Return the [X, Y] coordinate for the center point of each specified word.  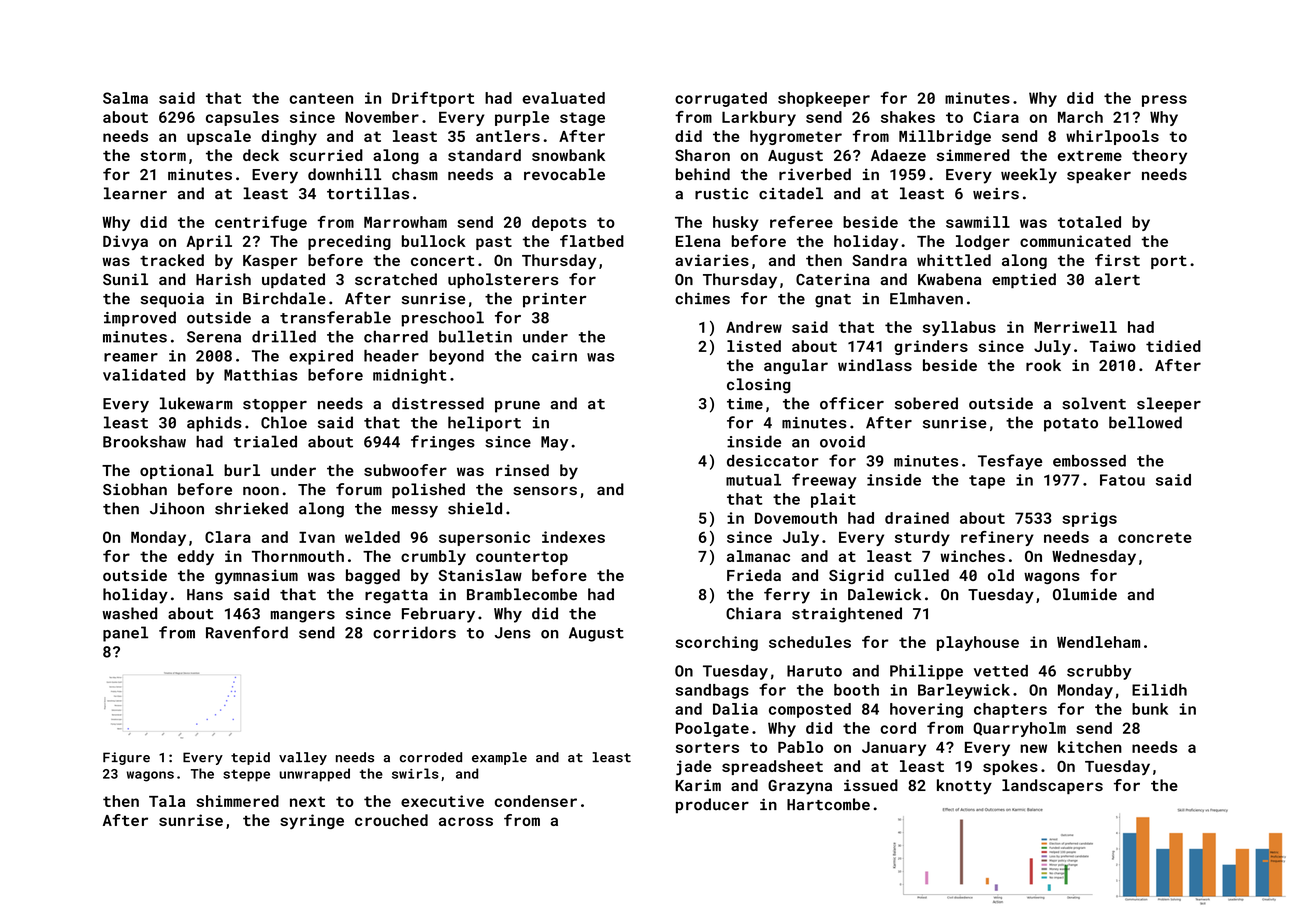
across [466, 821]
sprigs [1089, 519]
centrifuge [261, 223]
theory [1159, 157]
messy [415, 512]
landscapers [1052, 786]
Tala [167, 801]
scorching [717, 643]
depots [559, 223]
